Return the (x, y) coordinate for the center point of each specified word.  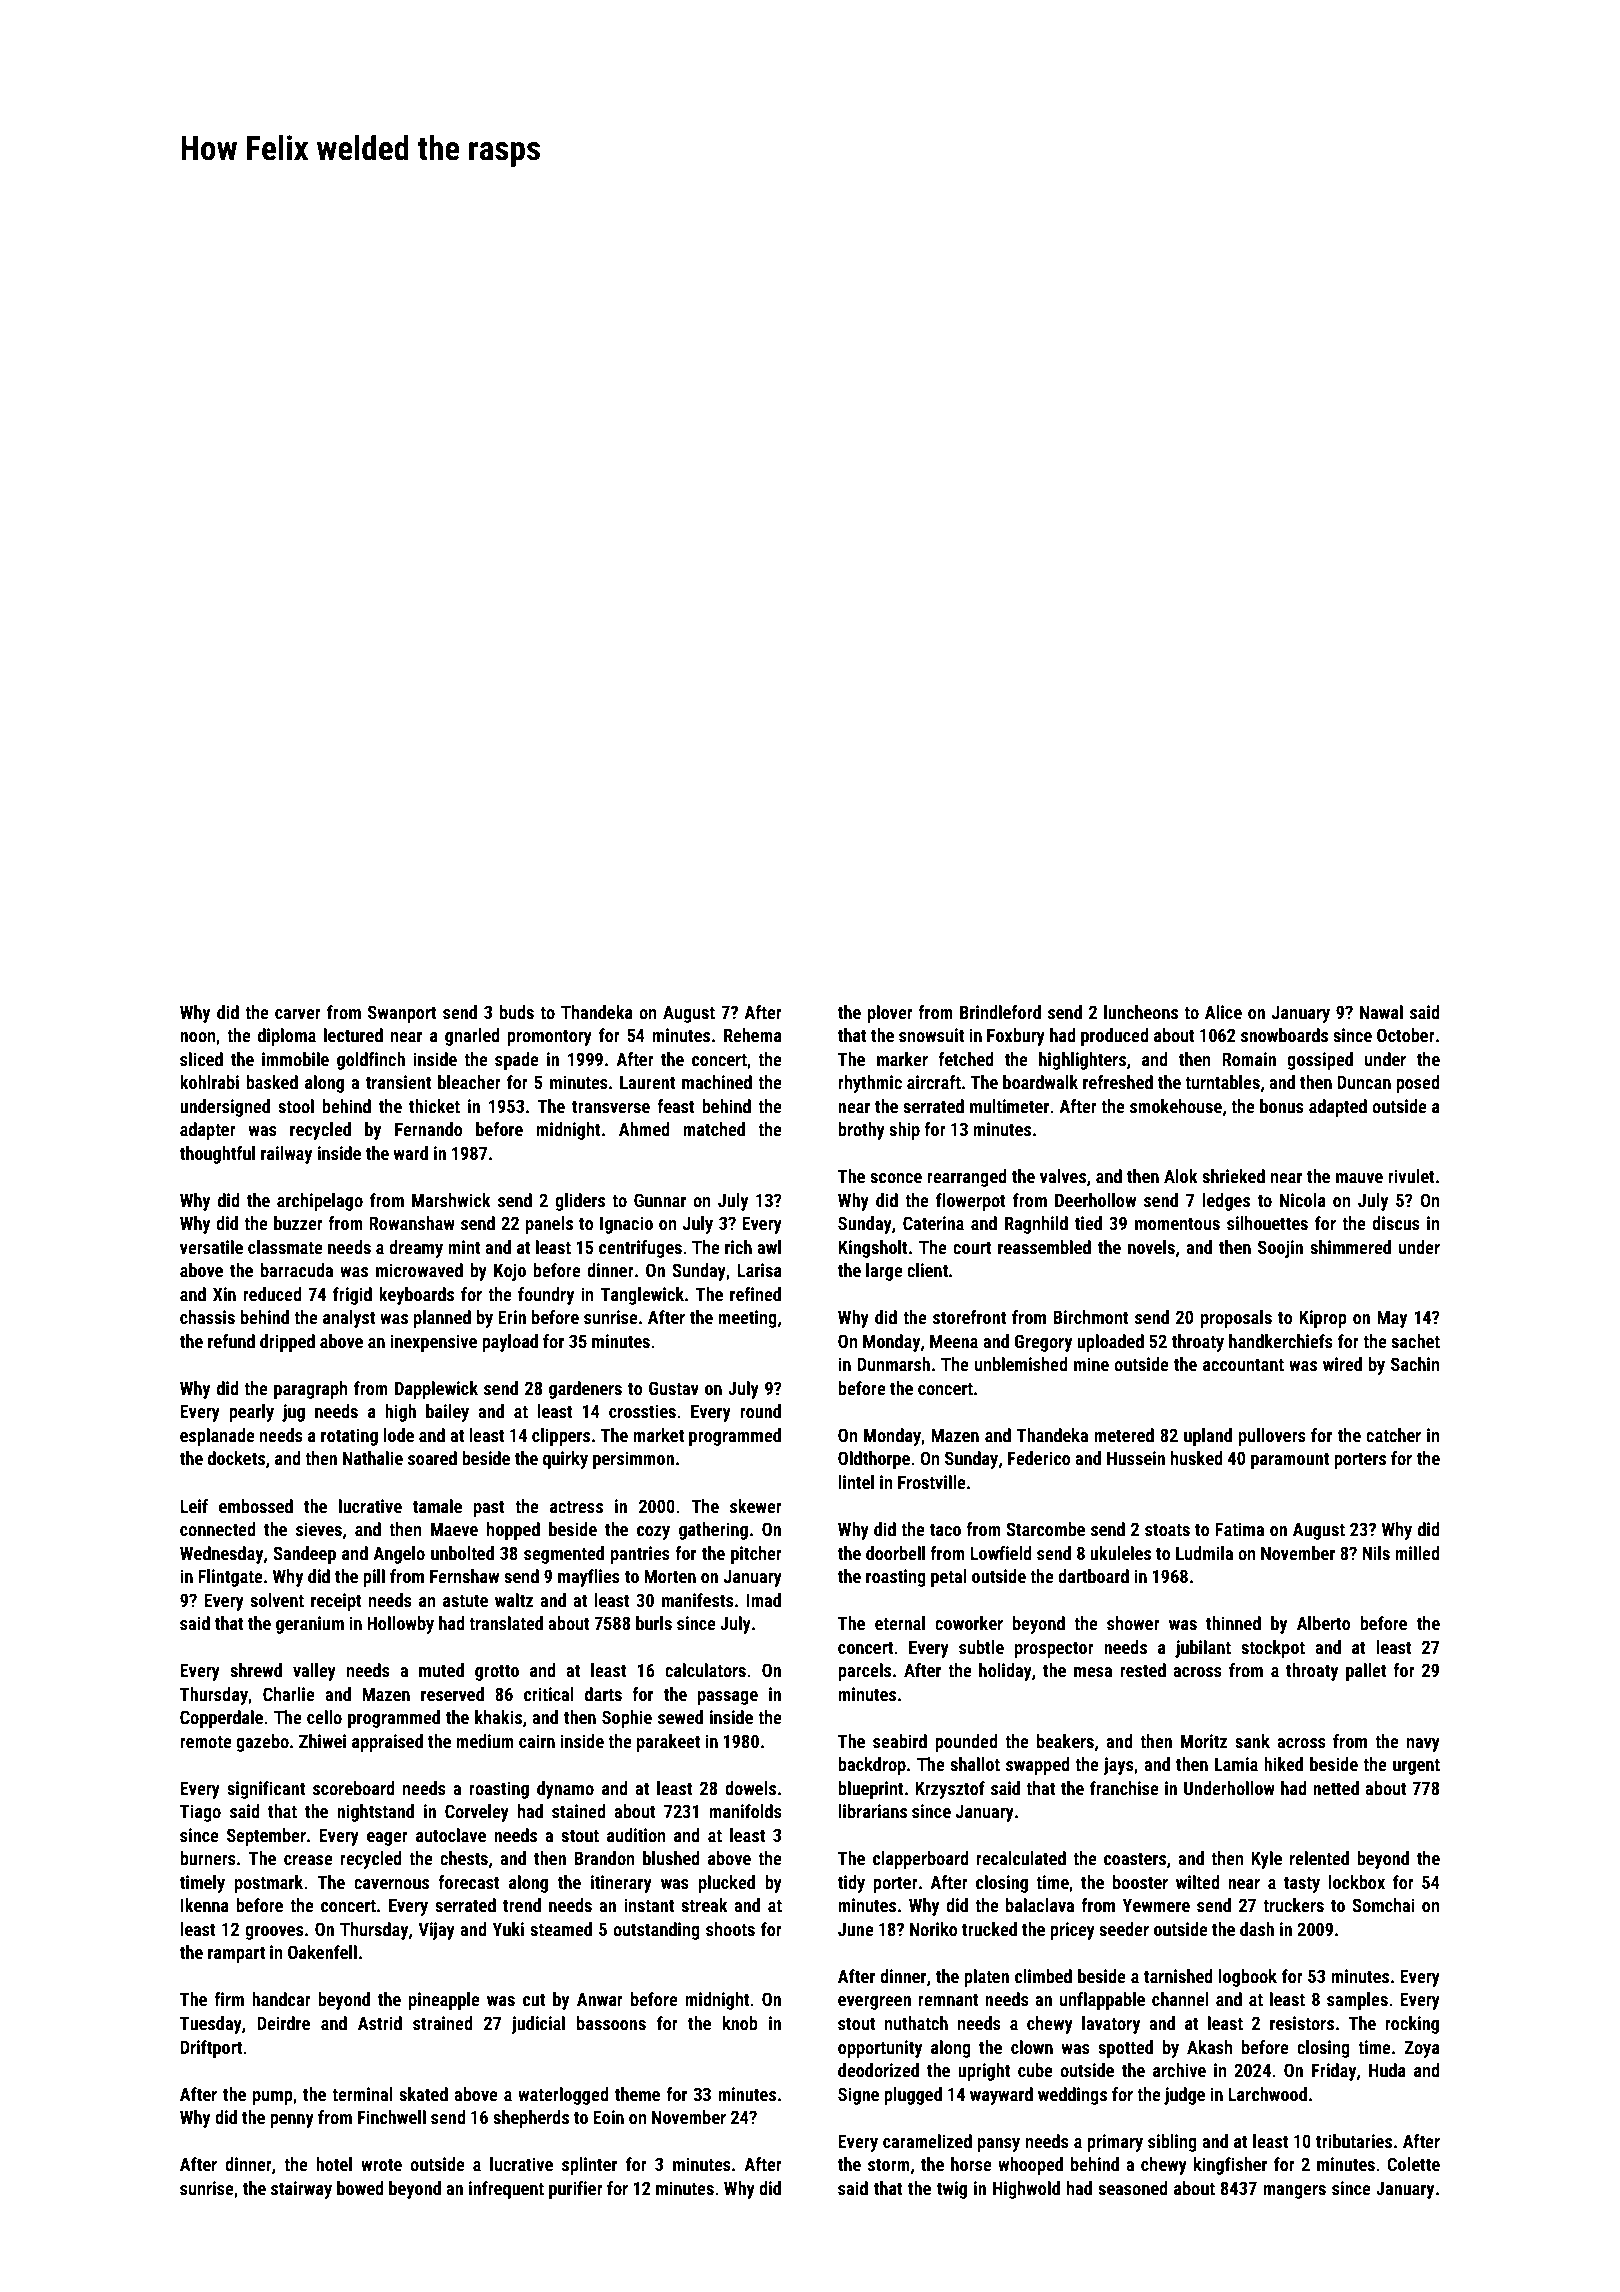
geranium (310, 1625)
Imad (763, 1600)
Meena (954, 1341)
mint (464, 1247)
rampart (236, 1955)
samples (1357, 2001)
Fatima (1239, 1529)
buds (517, 1012)
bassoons (611, 2023)
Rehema (753, 1035)
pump (272, 2098)
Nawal (1381, 1012)
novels (1151, 1247)
